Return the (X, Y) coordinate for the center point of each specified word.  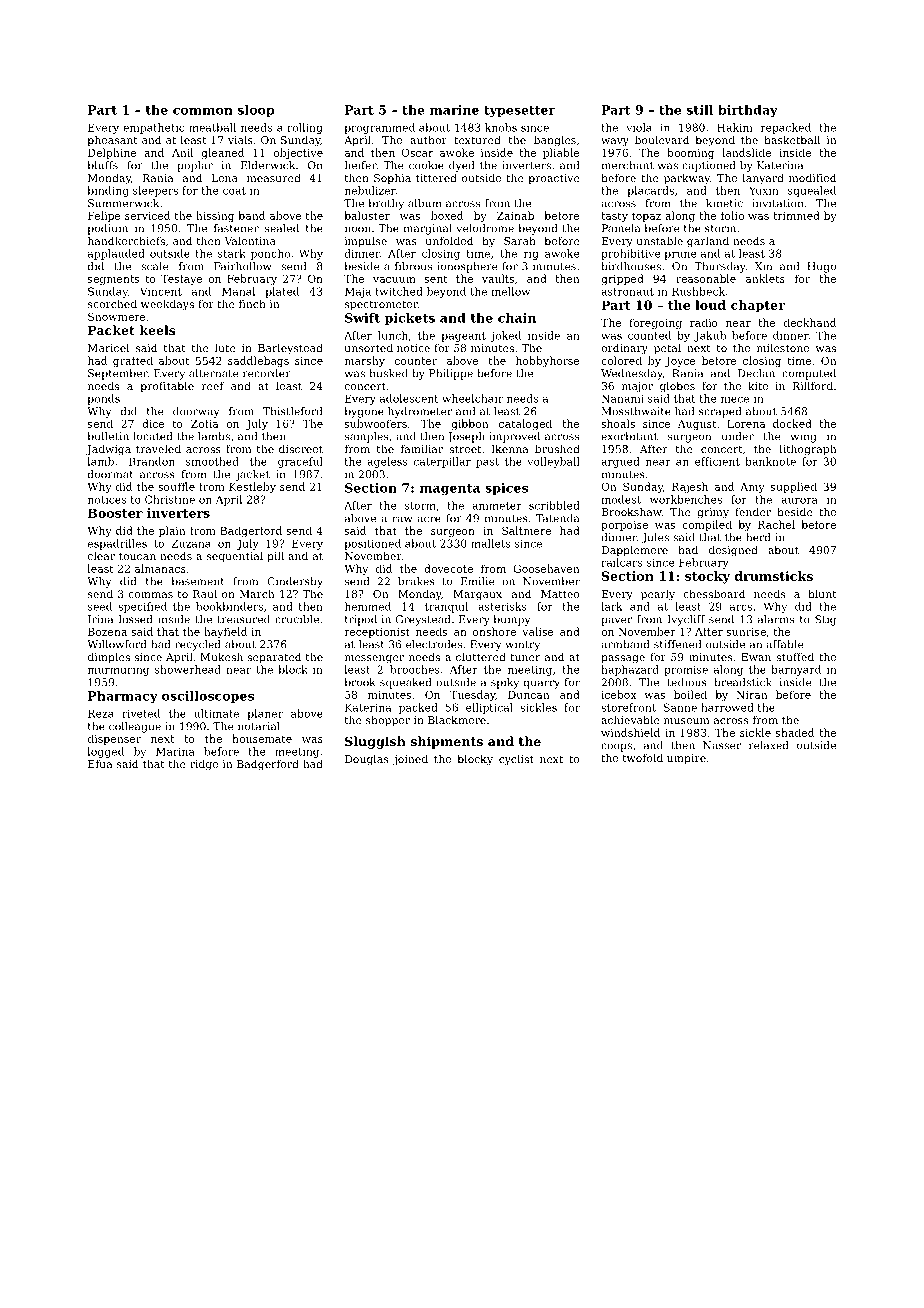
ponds (103, 399)
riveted (141, 713)
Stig (825, 620)
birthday (748, 111)
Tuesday (472, 695)
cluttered (481, 656)
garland (708, 242)
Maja (358, 292)
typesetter (520, 111)
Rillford (813, 385)
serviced (147, 215)
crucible (297, 619)
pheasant (113, 141)
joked (506, 336)
